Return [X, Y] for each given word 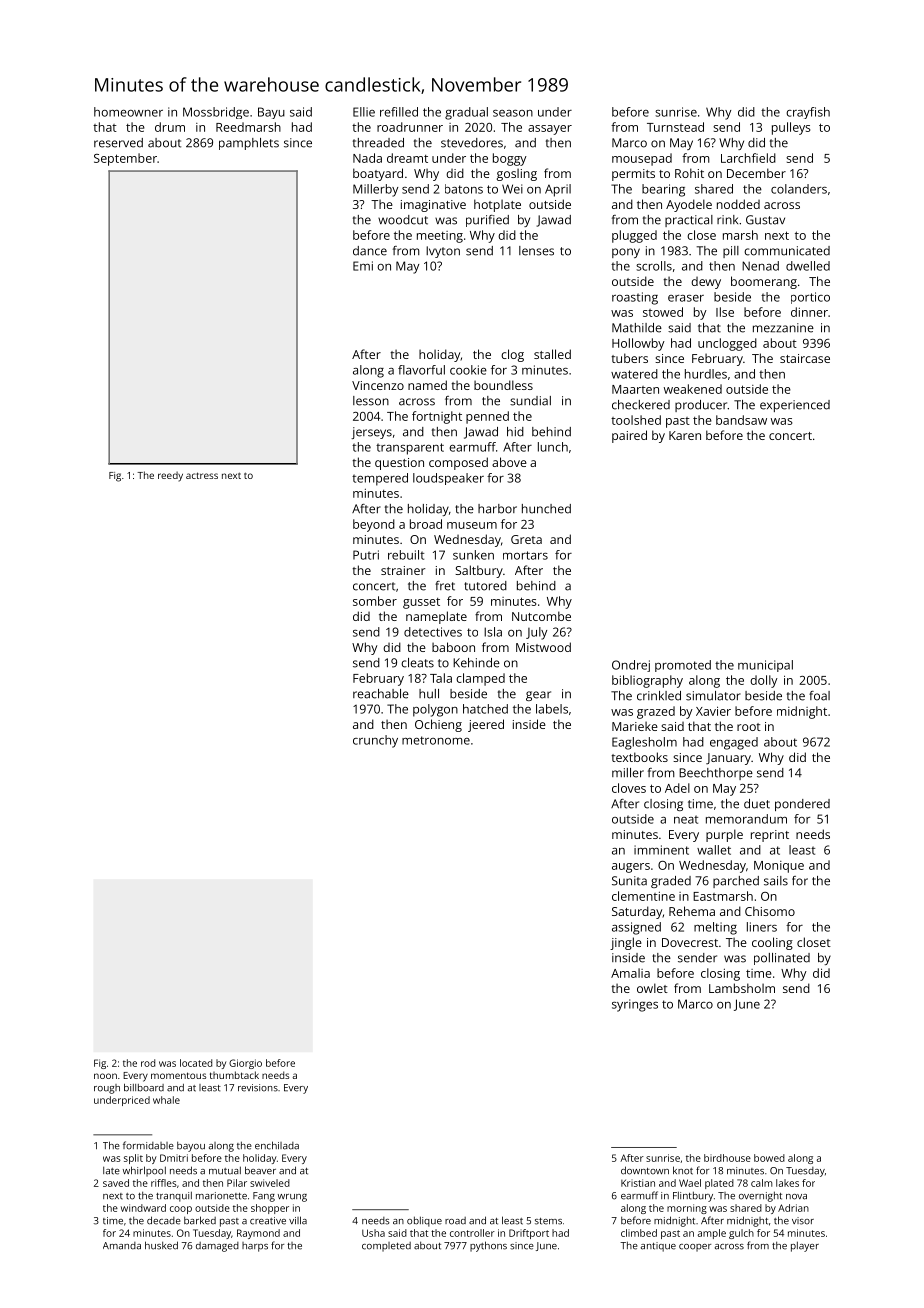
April [558, 190]
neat [686, 819]
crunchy [375, 741]
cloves [629, 788]
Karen [685, 435]
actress [202, 475]
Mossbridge [216, 113]
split [133, 1159]
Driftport [529, 1234]
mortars [525, 555]
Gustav [765, 220]
